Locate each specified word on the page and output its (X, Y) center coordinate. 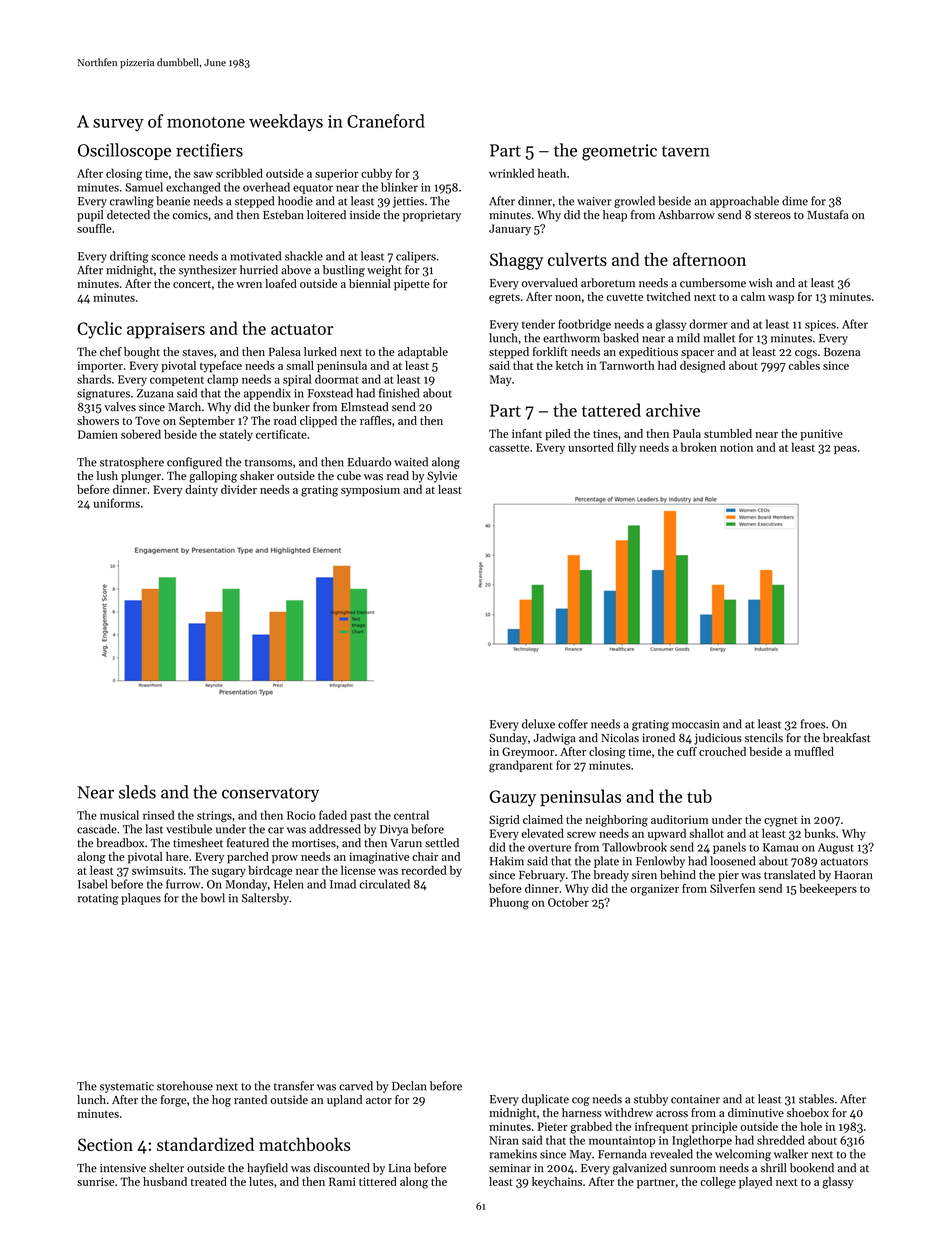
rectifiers (209, 150)
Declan (409, 1086)
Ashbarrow (686, 215)
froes (813, 724)
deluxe (538, 724)
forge (173, 1101)
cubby (376, 174)
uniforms (117, 503)
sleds (137, 792)
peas (845, 450)
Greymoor (528, 753)
